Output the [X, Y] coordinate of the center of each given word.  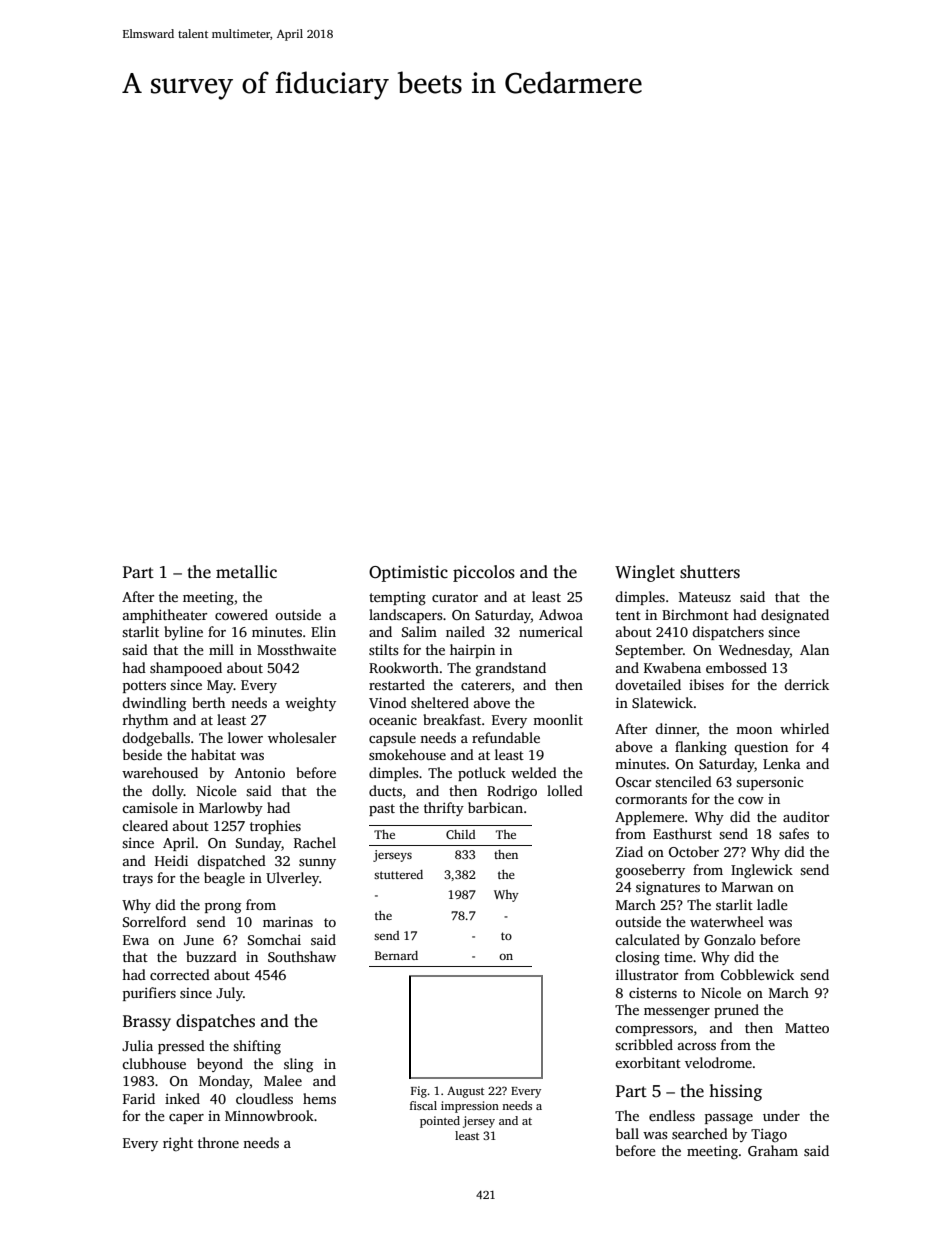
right [178, 1144]
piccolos [484, 573]
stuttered [398, 874]
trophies [275, 827]
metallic [246, 572]
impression [470, 1107]
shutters [710, 572]
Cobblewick [757, 974]
